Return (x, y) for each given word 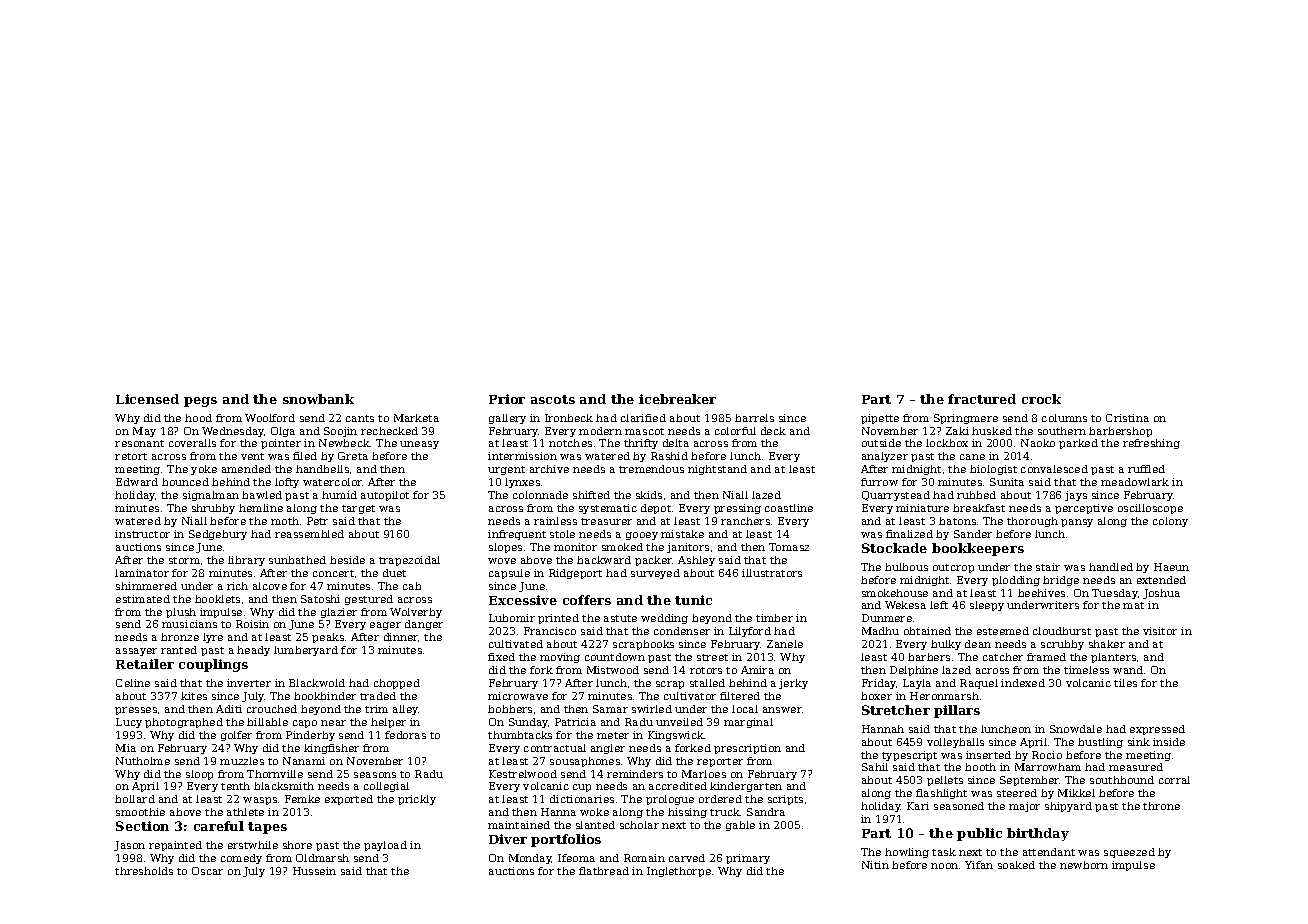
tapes (267, 828)
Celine (133, 683)
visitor (1160, 631)
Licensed (147, 399)
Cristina (1127, 418)
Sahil (875, 767)
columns (1064, 418)
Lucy (129, 723)
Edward (137, 482)
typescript (909, 756)
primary (748, 859)
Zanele (785, 644)
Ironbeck (569, 418)
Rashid (669, 456)
